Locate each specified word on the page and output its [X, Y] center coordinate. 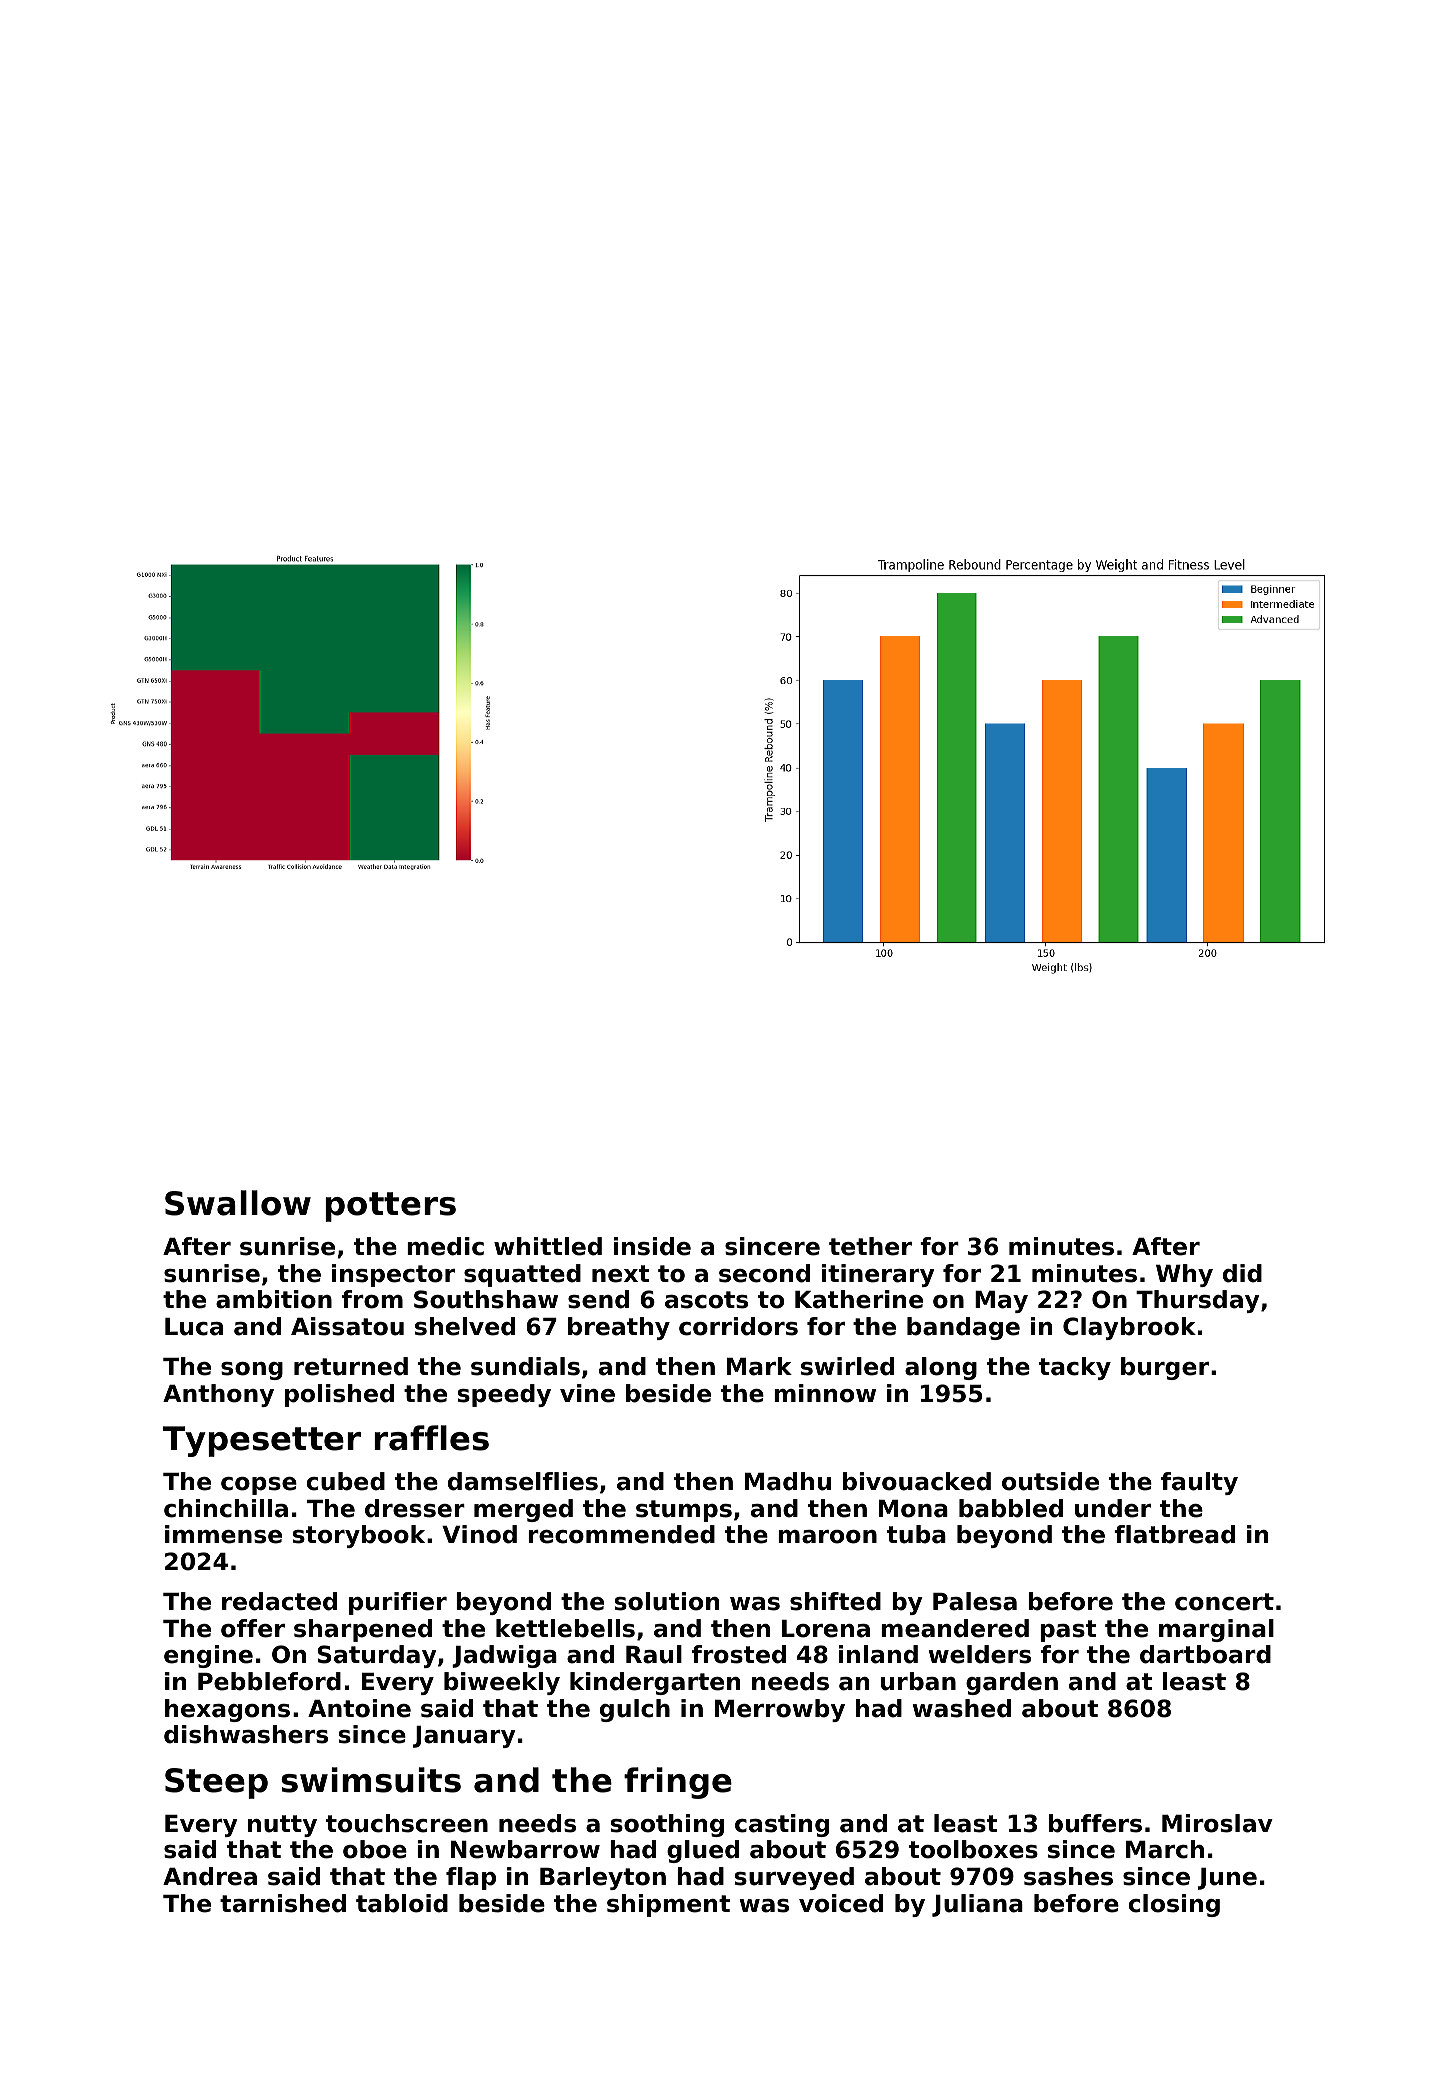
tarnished [283, 1903]
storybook [359, 1536]
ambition [274, 1299]
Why [1184, 1275]
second [764, 1273]
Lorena [826, 1629]
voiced [841, 1903]
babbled [1011, 1508]
